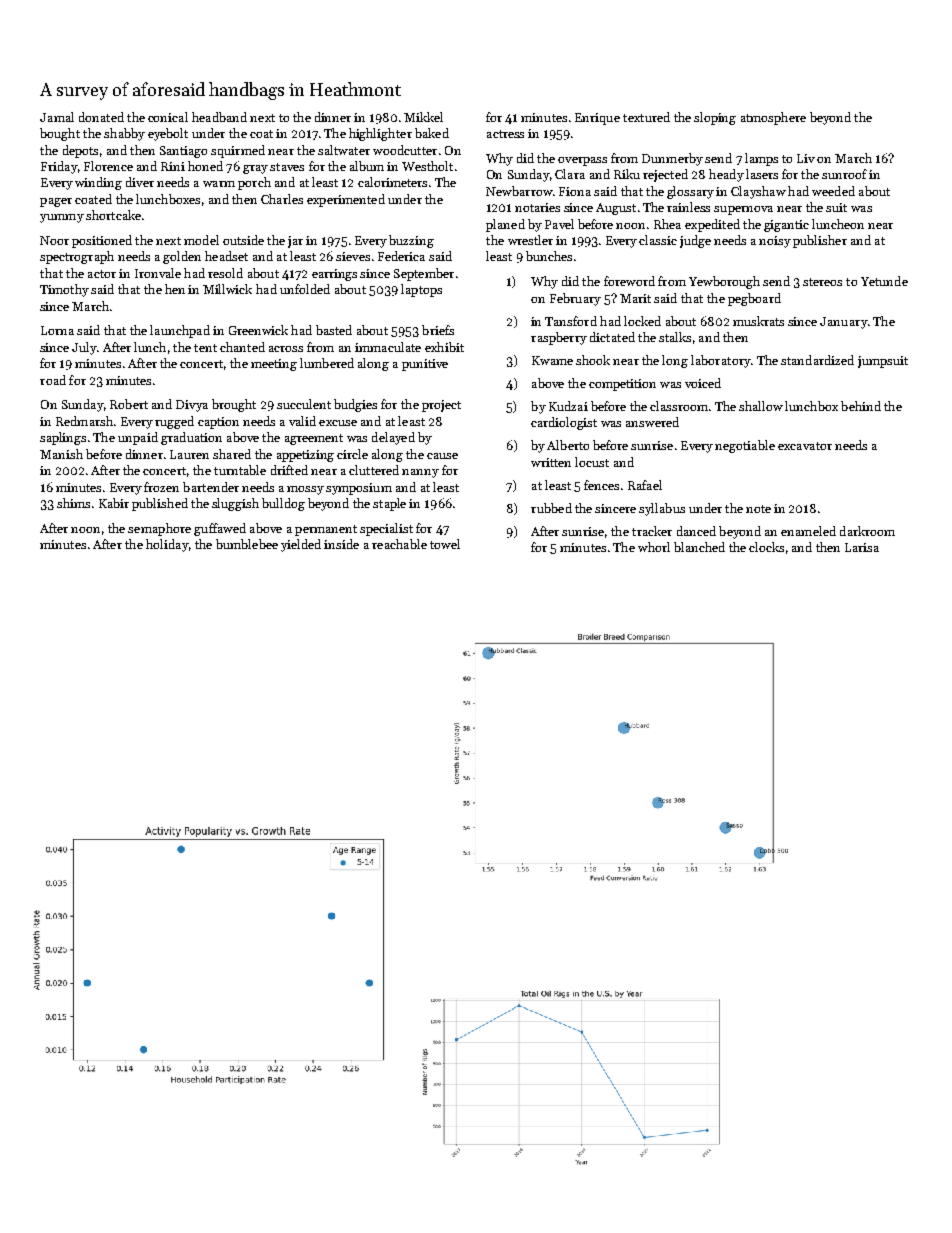 The image size is (952, 1233). Describe the element at coordinates (77, 257) in the screenshot. I see `spectrograph` at that location.
